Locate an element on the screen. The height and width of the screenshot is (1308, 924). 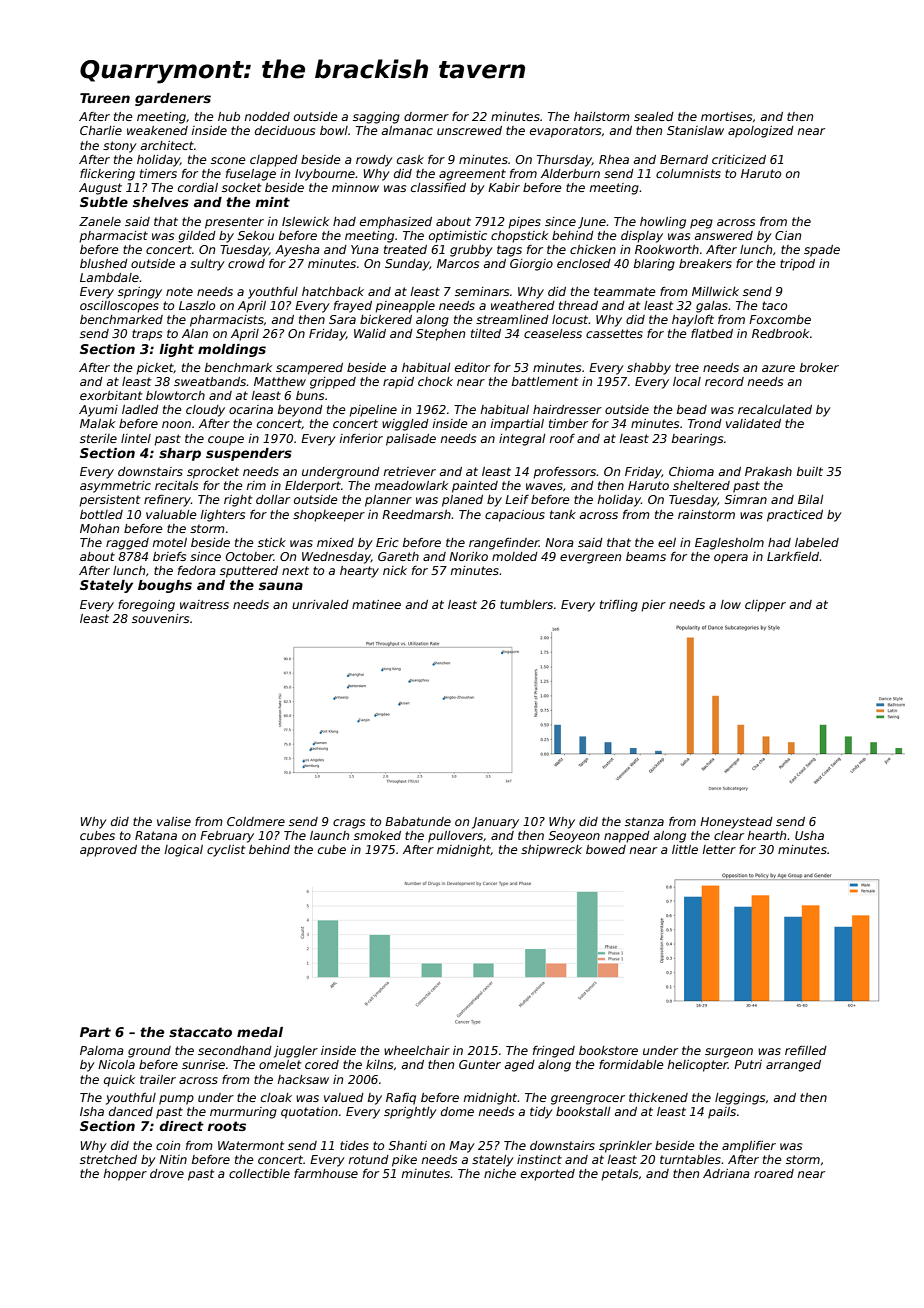
clipper is located at coordinates (765, 606).
